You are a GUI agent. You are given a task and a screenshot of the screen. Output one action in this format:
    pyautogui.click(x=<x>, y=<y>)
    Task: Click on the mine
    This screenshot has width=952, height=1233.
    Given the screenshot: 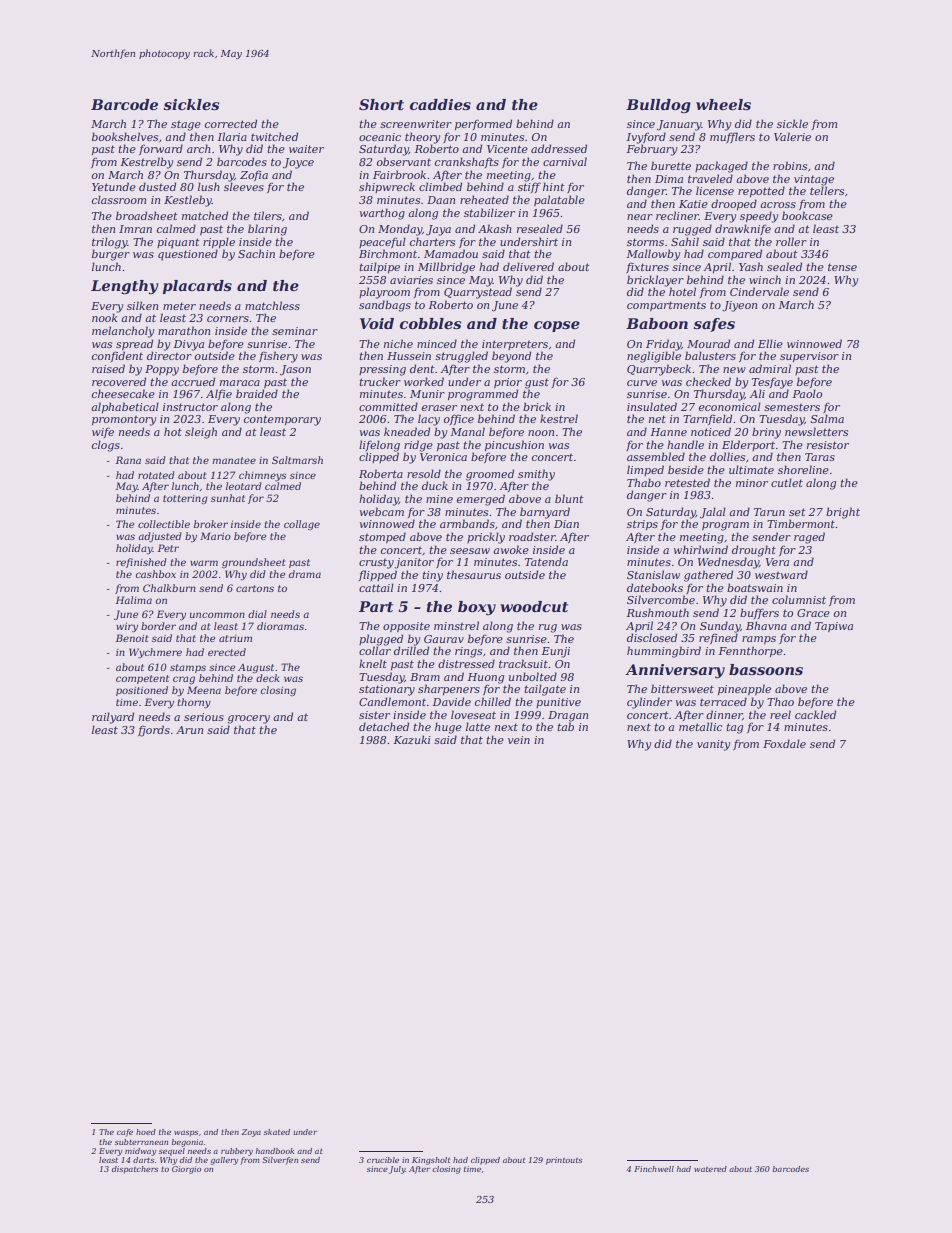 What is the action you would take?
    pyautogui.click(x=439, y=499)
